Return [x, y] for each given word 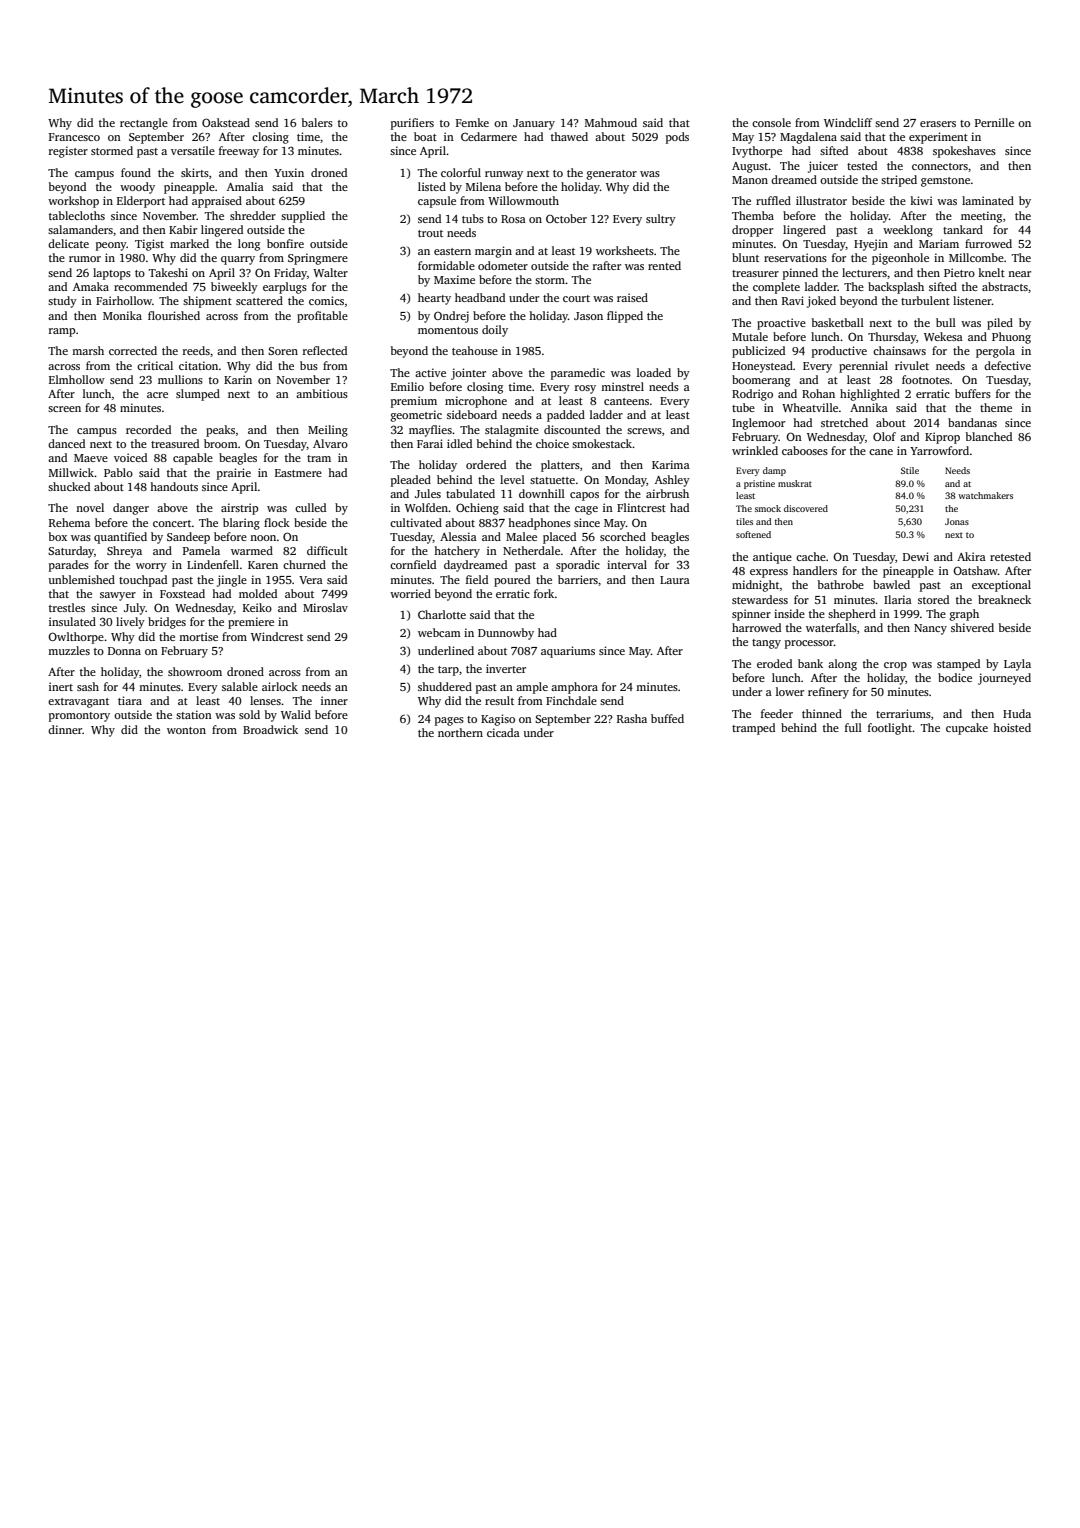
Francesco [74, 137]
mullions [180, 379]
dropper [752, 231]
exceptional [1001, 586]
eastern [452, 251]
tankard [963, 229]
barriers [578, 579]
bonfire [285, 243]
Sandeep [188, 538]
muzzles [69, 650]
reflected [325, 350]
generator [612, 175]
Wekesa [943, 336]
